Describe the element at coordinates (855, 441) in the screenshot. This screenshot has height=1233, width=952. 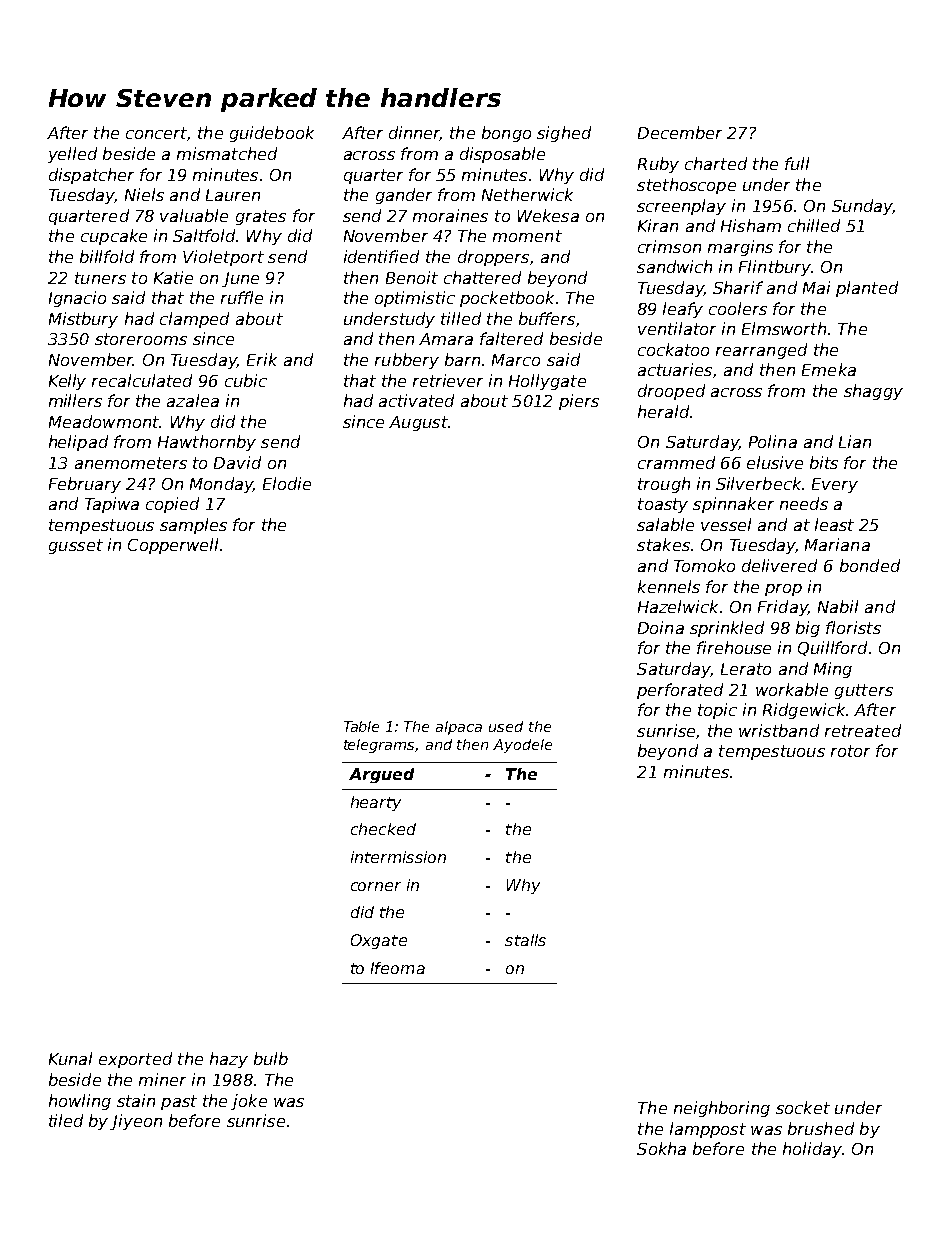
I see `Lian` at that location.
